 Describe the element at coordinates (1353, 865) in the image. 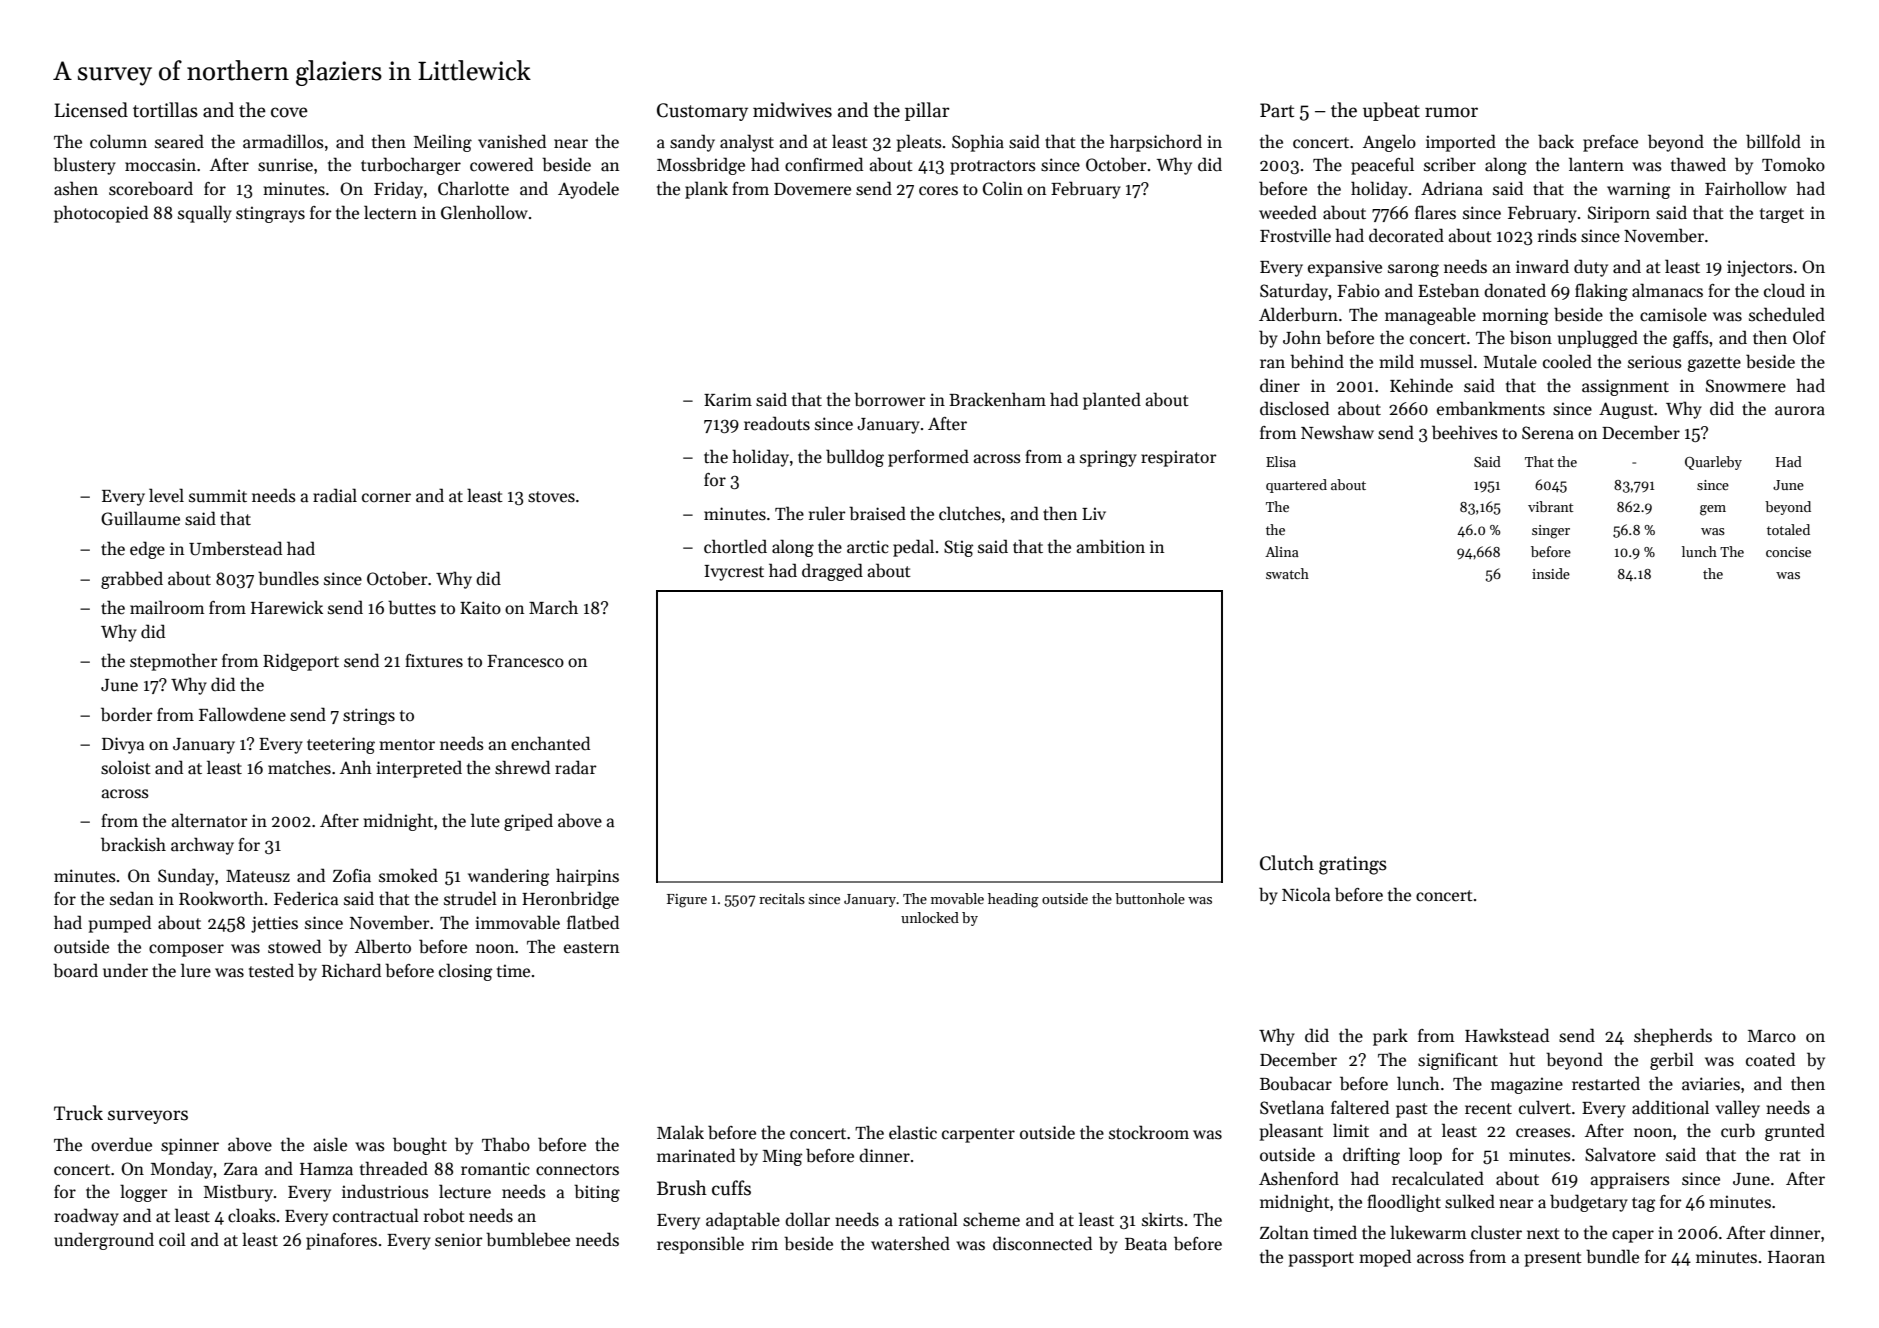

I see `gratings` at that location.
